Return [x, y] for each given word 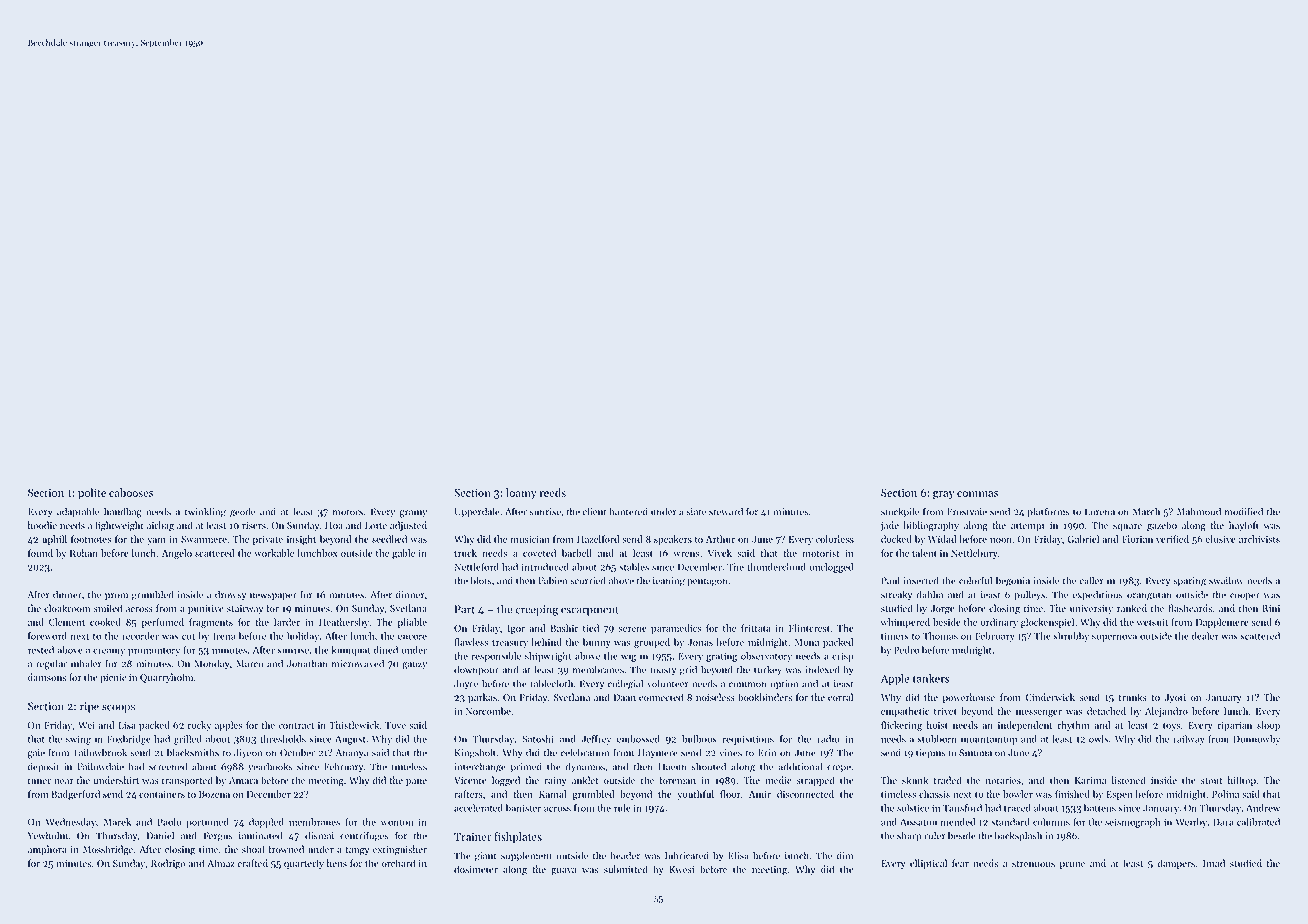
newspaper [273, 597]
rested [41, 650]
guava [564, 872]
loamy [521, 494]
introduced [545, 567]
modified [1244, 511]
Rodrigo [168, 864]
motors [348, 512]
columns [1051, 822]
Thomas [940, 636]
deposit [43, 767]
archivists [1259, 539]
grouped [652, 643]
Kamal [552, 794]
